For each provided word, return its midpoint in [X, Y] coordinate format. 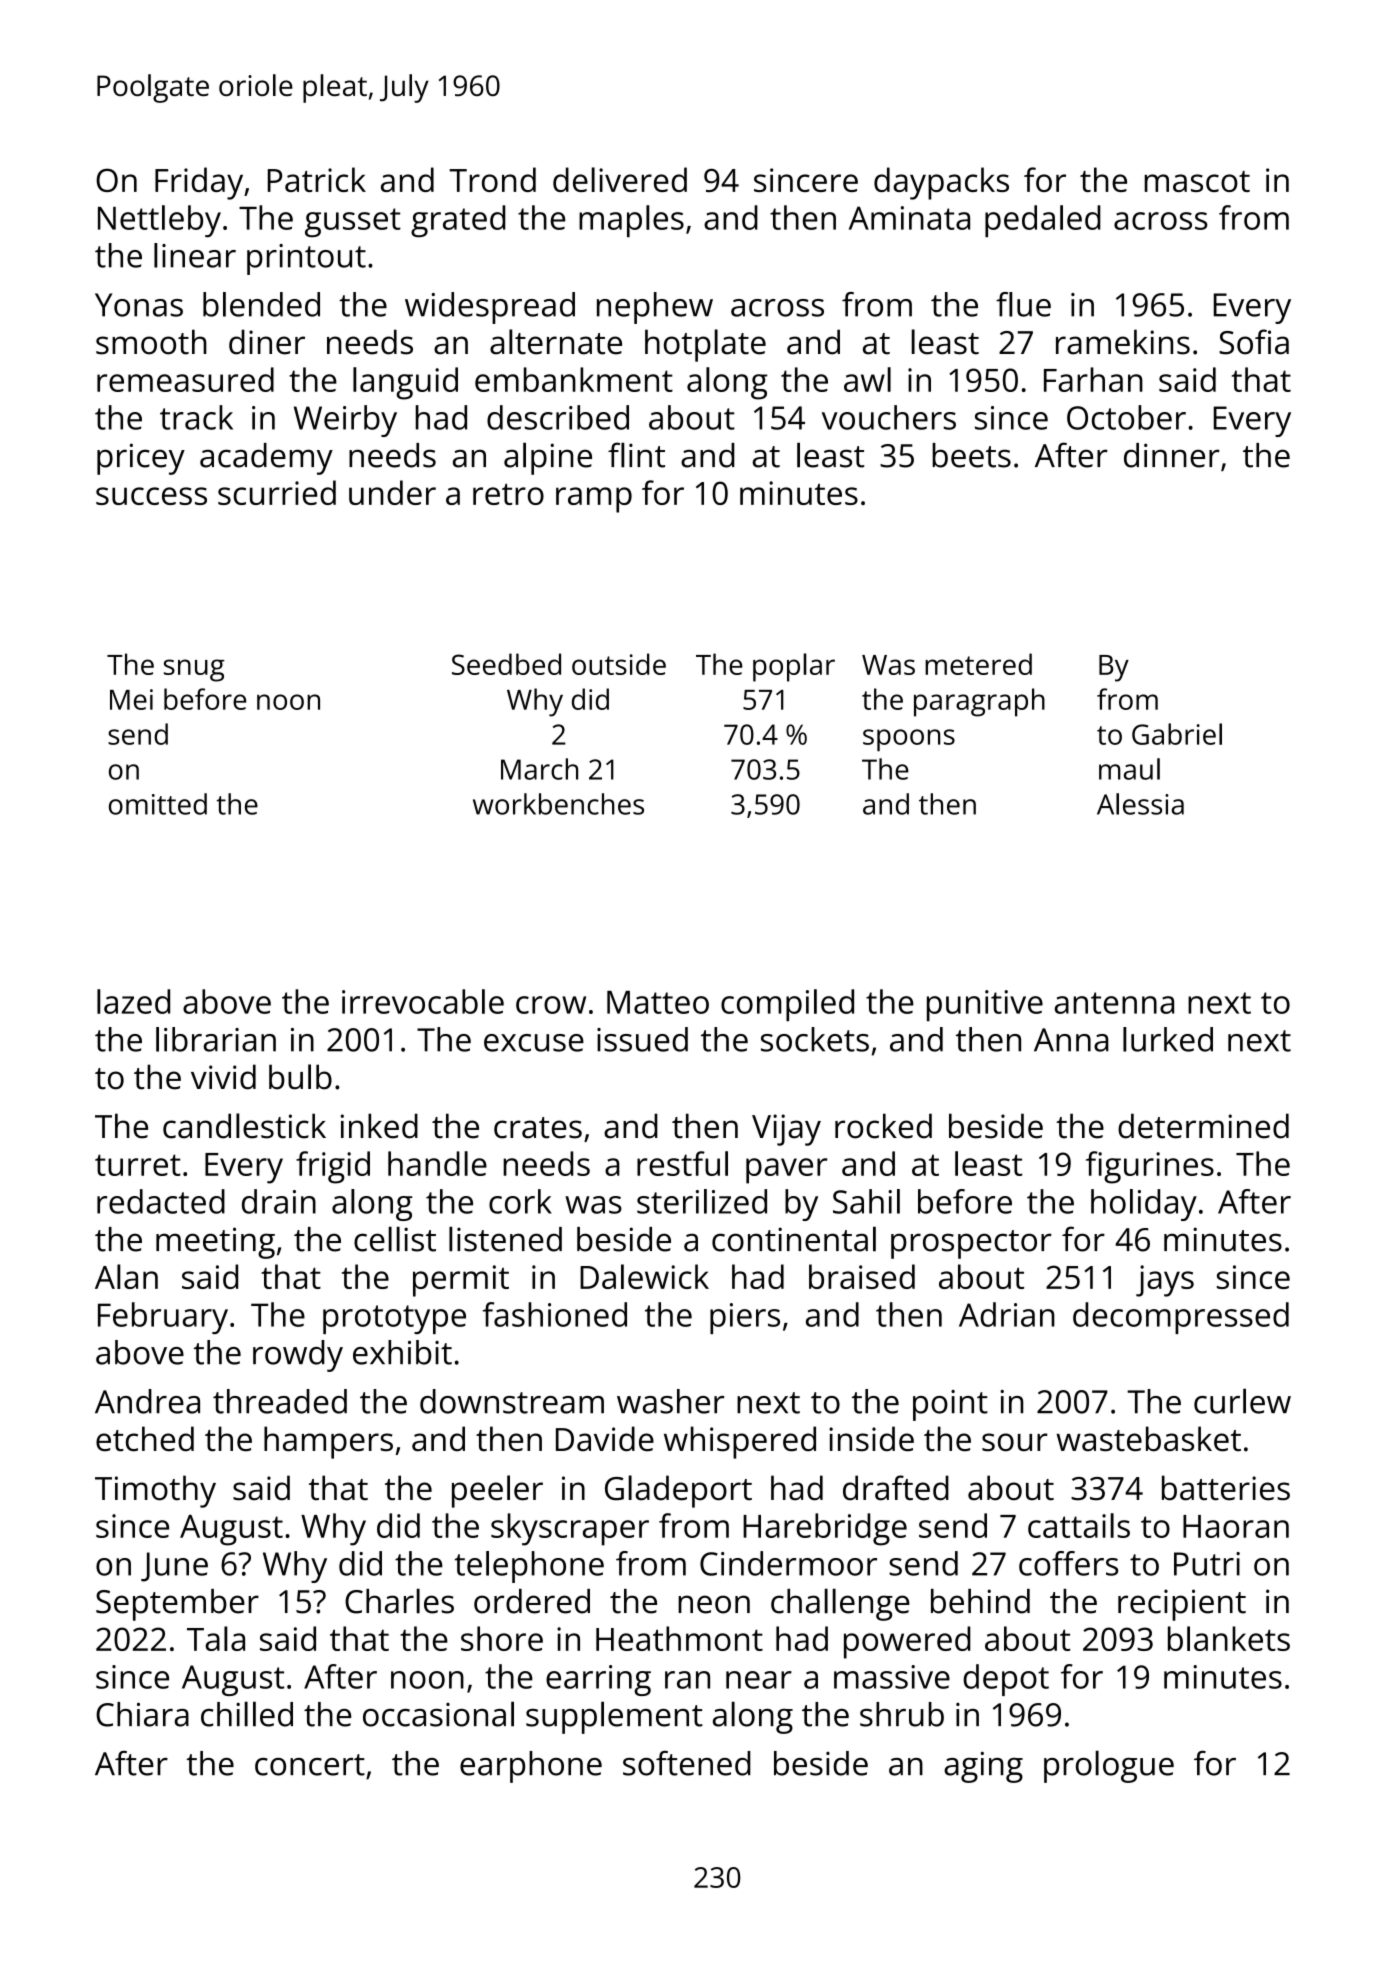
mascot [1197, 181]
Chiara [142, 1714]
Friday [199, 183]
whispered [740, 1442]
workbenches [558, 804]
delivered [620, 179]
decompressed [1181, 1318]
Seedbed [506, 664]
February [163, 1318]
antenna [1114, 1003]
